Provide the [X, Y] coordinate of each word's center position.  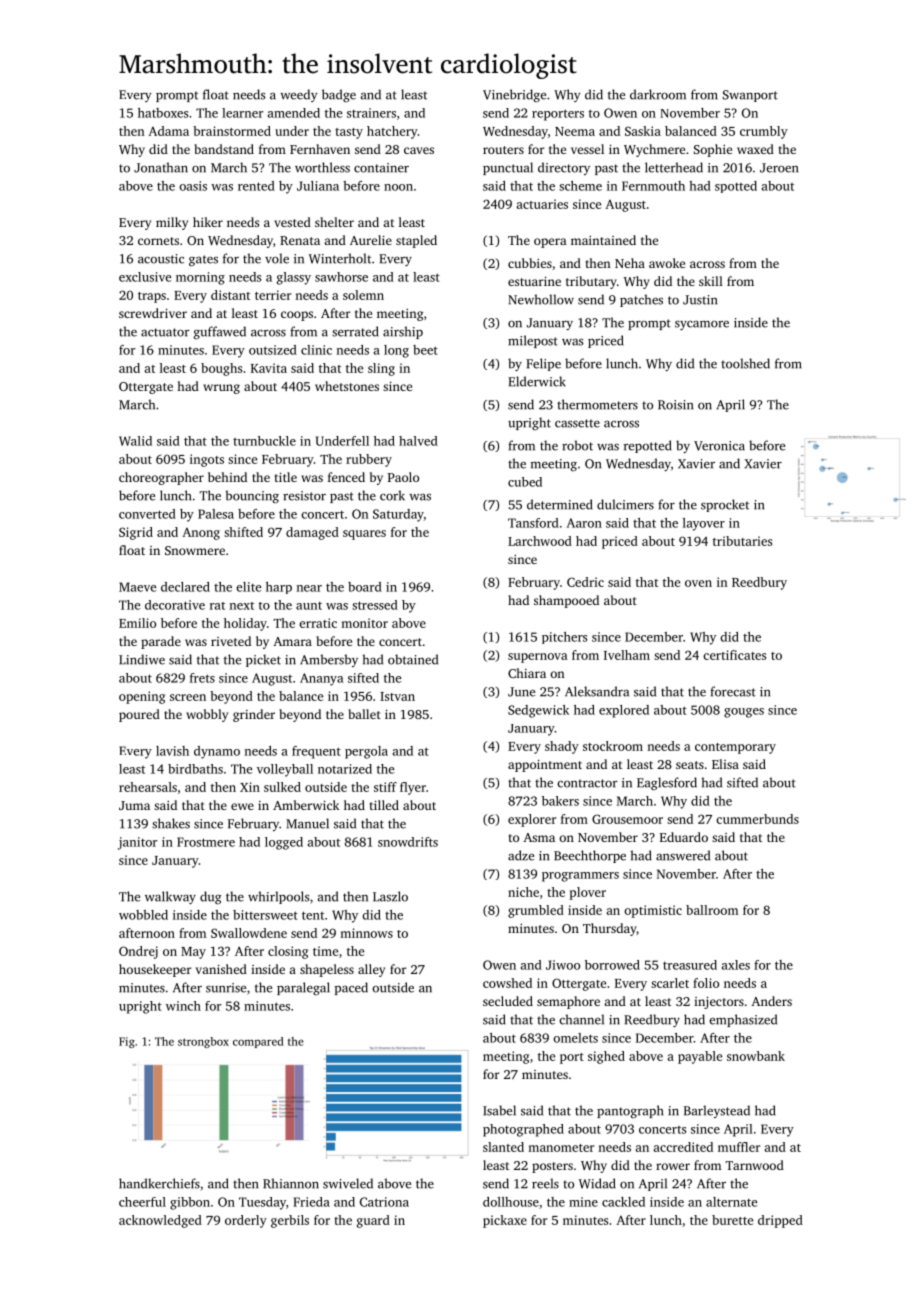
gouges [744, 713]
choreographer [161, 478]
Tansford [533, 523]
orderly [246, 1221]
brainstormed [232, 131]
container [381, 168]
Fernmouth [653, 186]
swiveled [348, 1183]
